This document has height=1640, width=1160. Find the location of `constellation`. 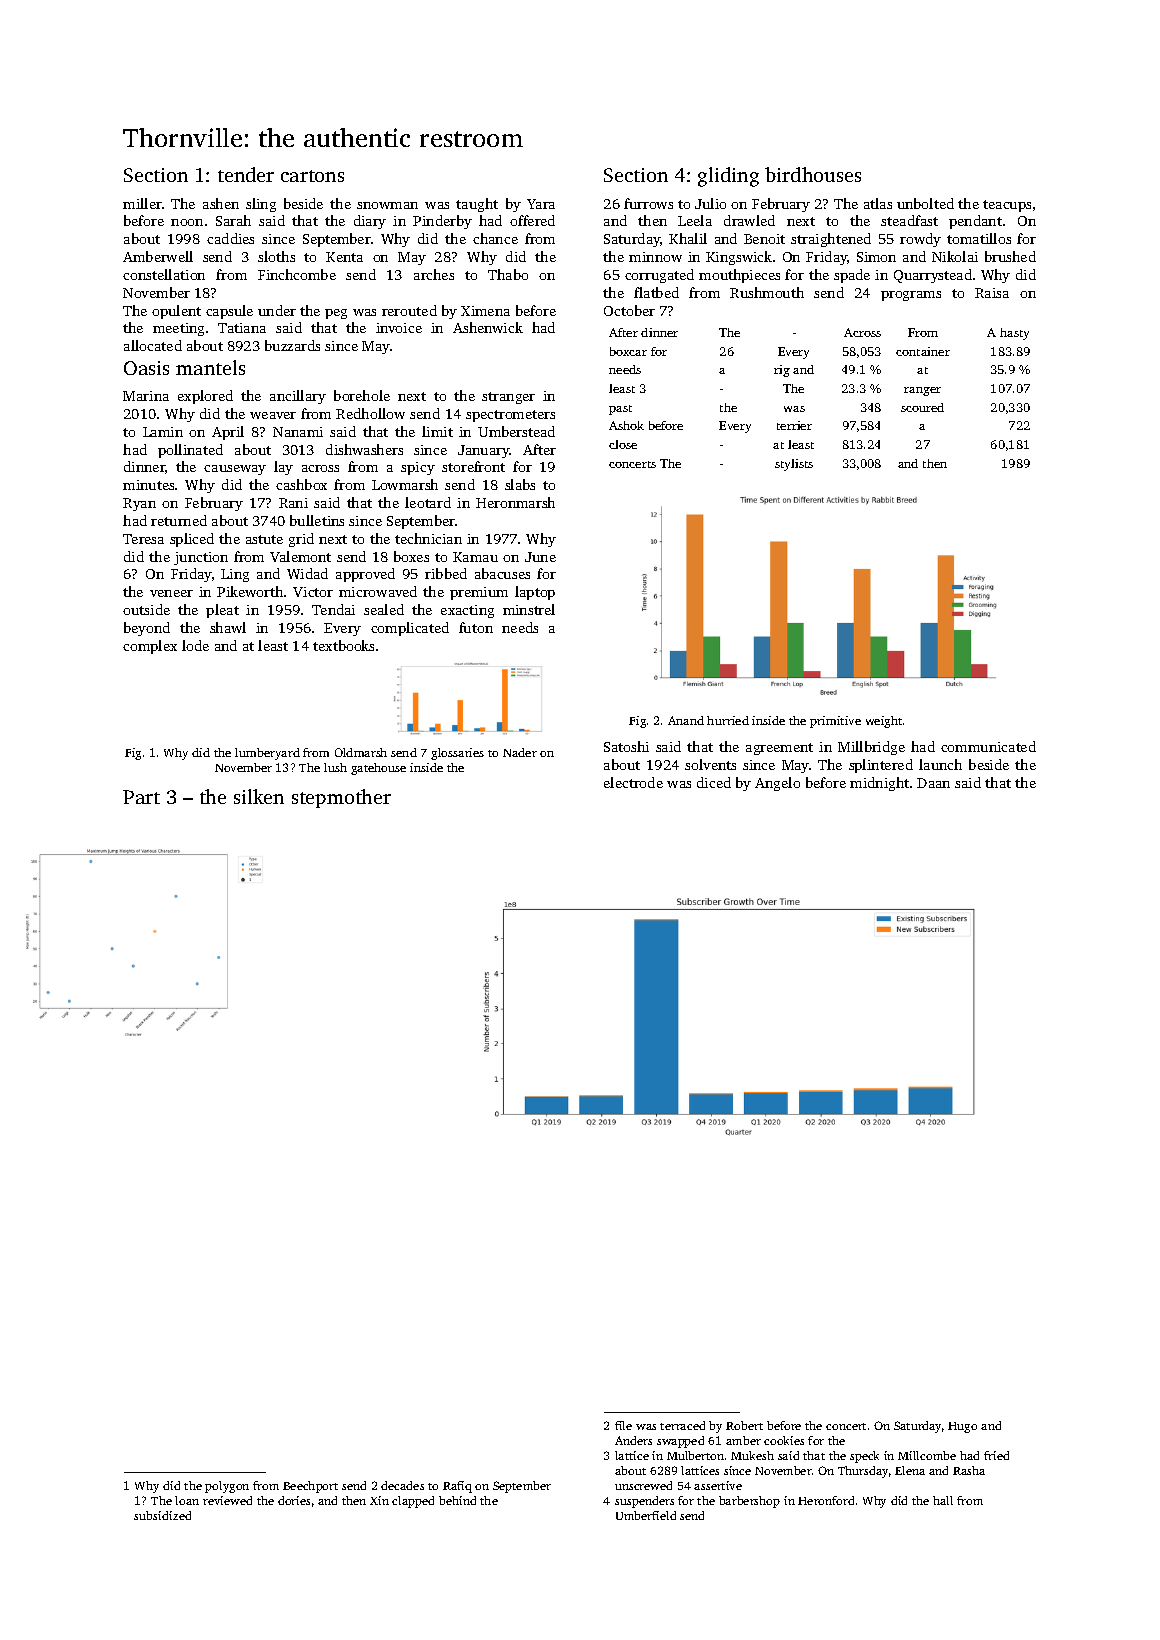

constellation is located at coordinates (164, 274).
